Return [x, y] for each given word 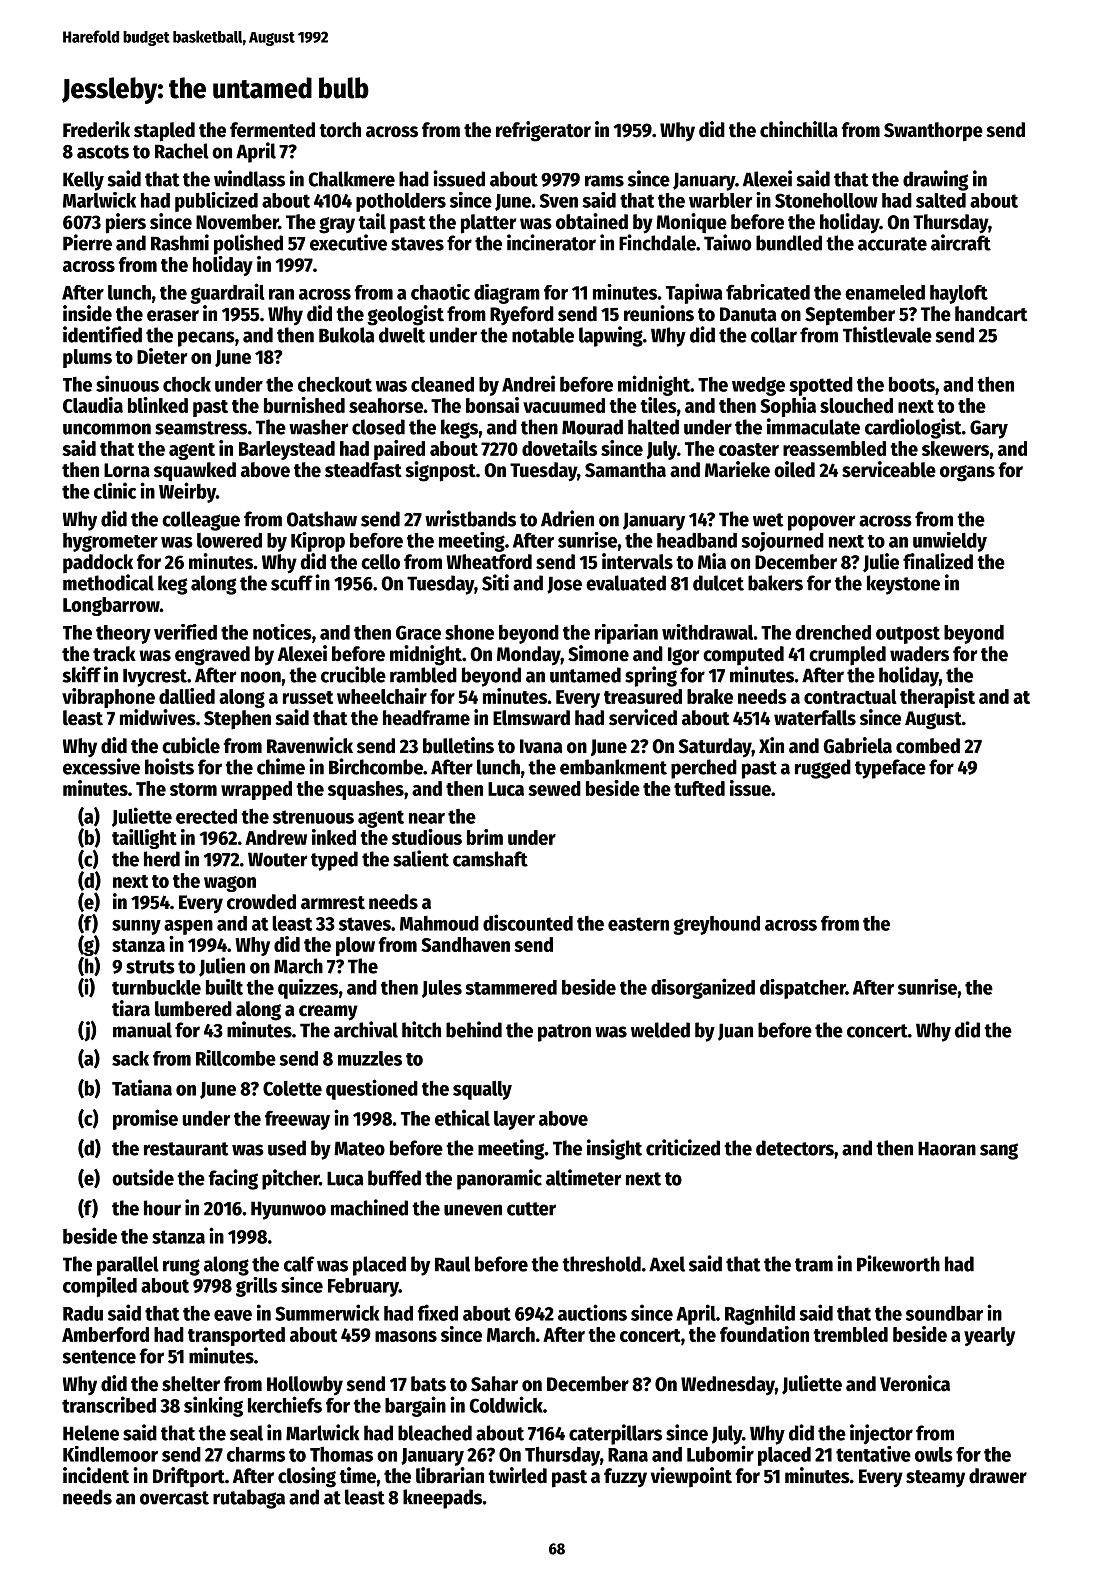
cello [380, 562]
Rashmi [180, 242]
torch [340, 130]
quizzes [308, 989]
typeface [890, 769]
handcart [991, 314]
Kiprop [318, 542]
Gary [989, 429]
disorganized [703, 988]
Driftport [189, 1477]
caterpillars [615, 1434]
